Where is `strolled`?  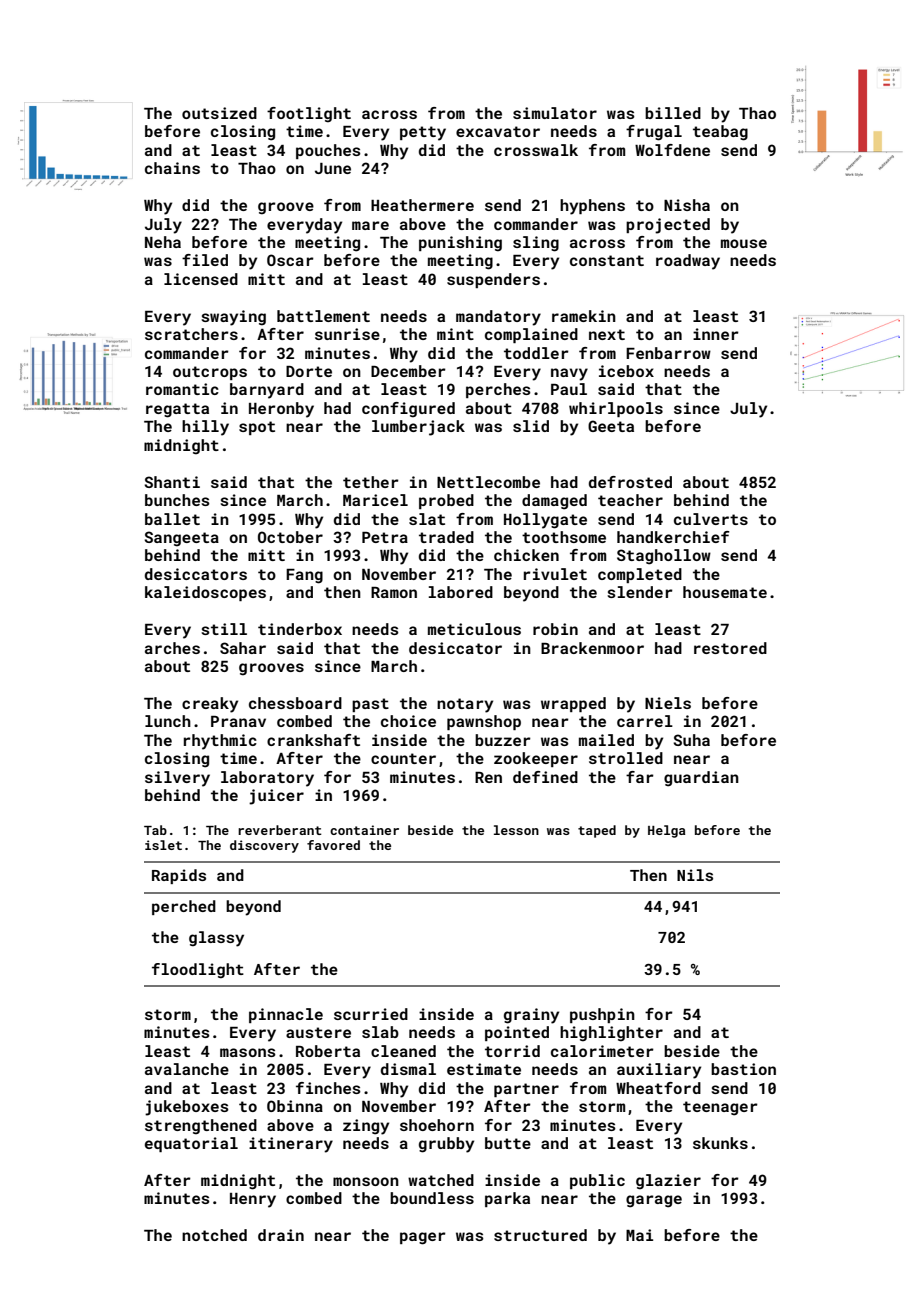
strolled is located at coordinates (626, 758).
